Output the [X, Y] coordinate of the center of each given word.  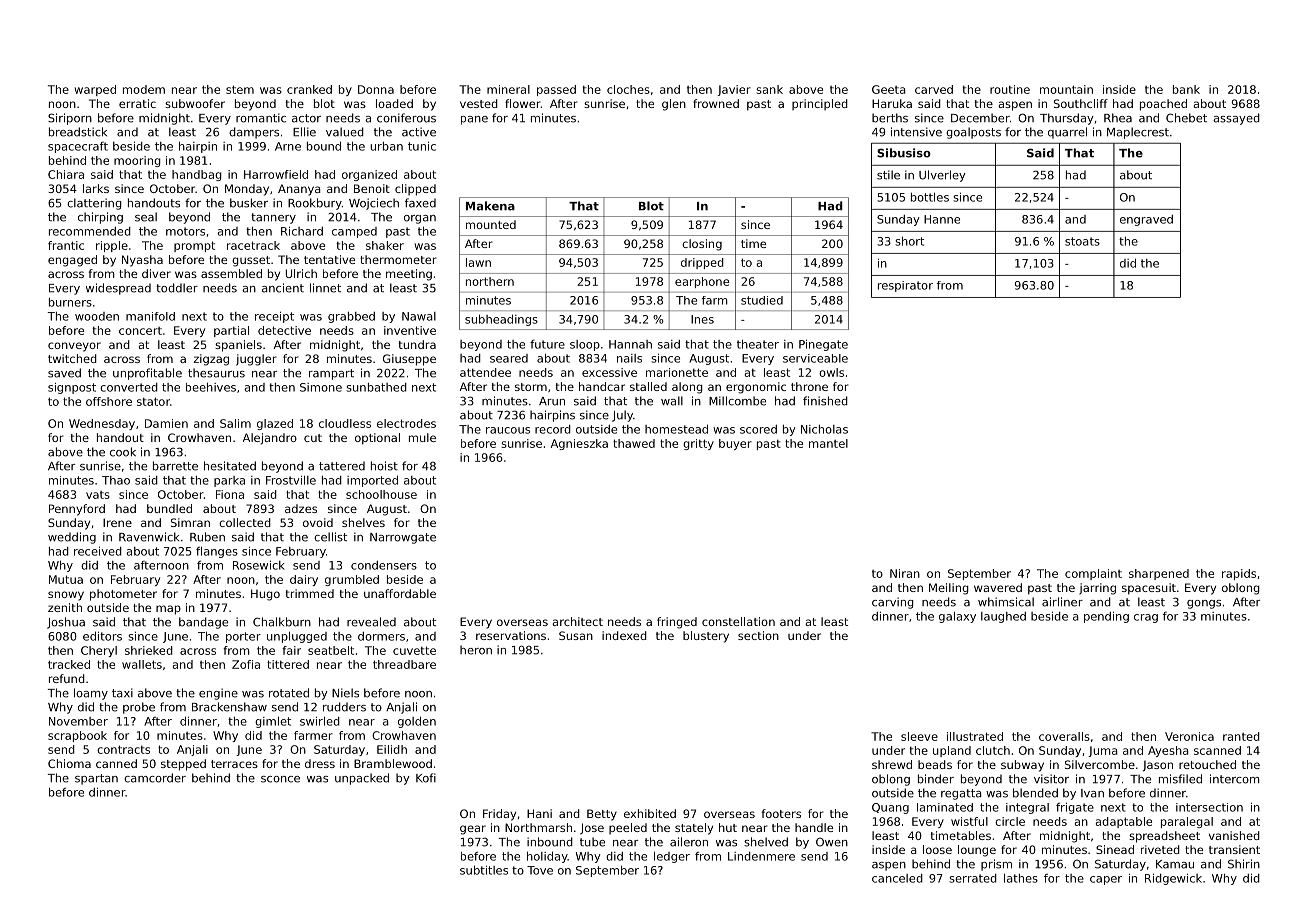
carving [893, 603]
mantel [828, 443]
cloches [628, 89]
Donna [376, 89]
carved [934, 89]
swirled [320, 721]
